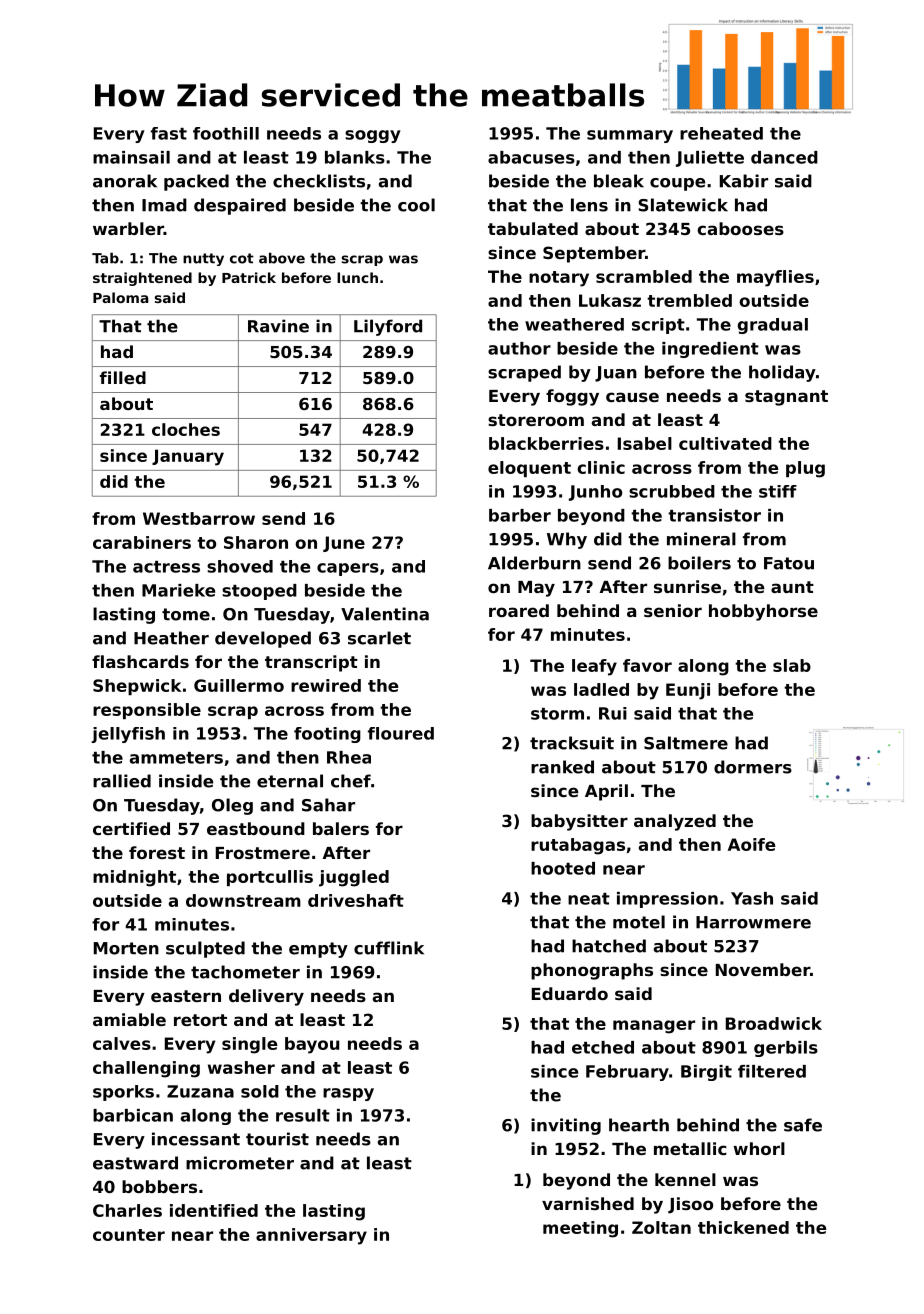  What do you see at coordinates (753, 767) in the page?
I see `dormers` at bounding box center [753, 767].
